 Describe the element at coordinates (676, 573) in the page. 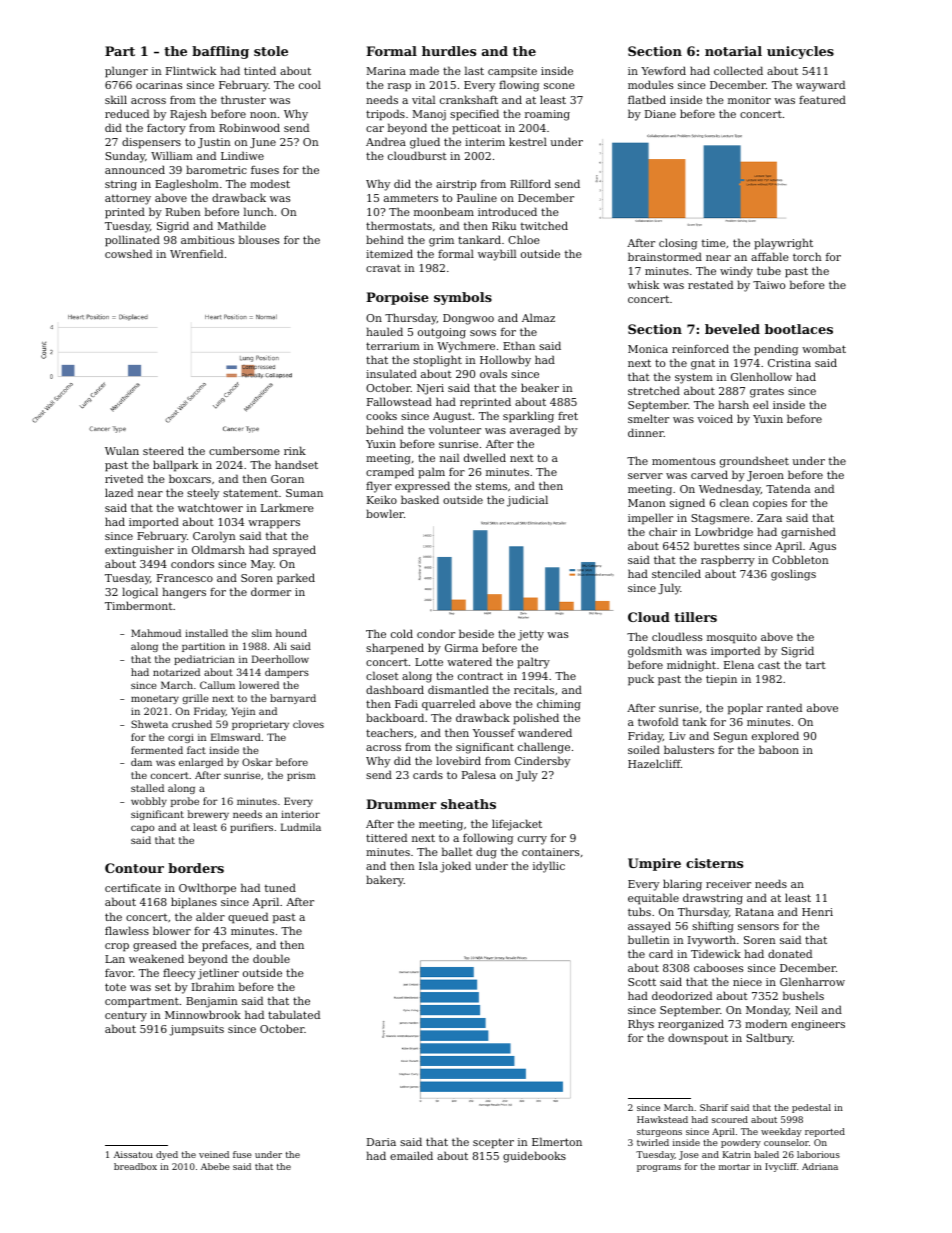

I see `stenciled` at that location.
